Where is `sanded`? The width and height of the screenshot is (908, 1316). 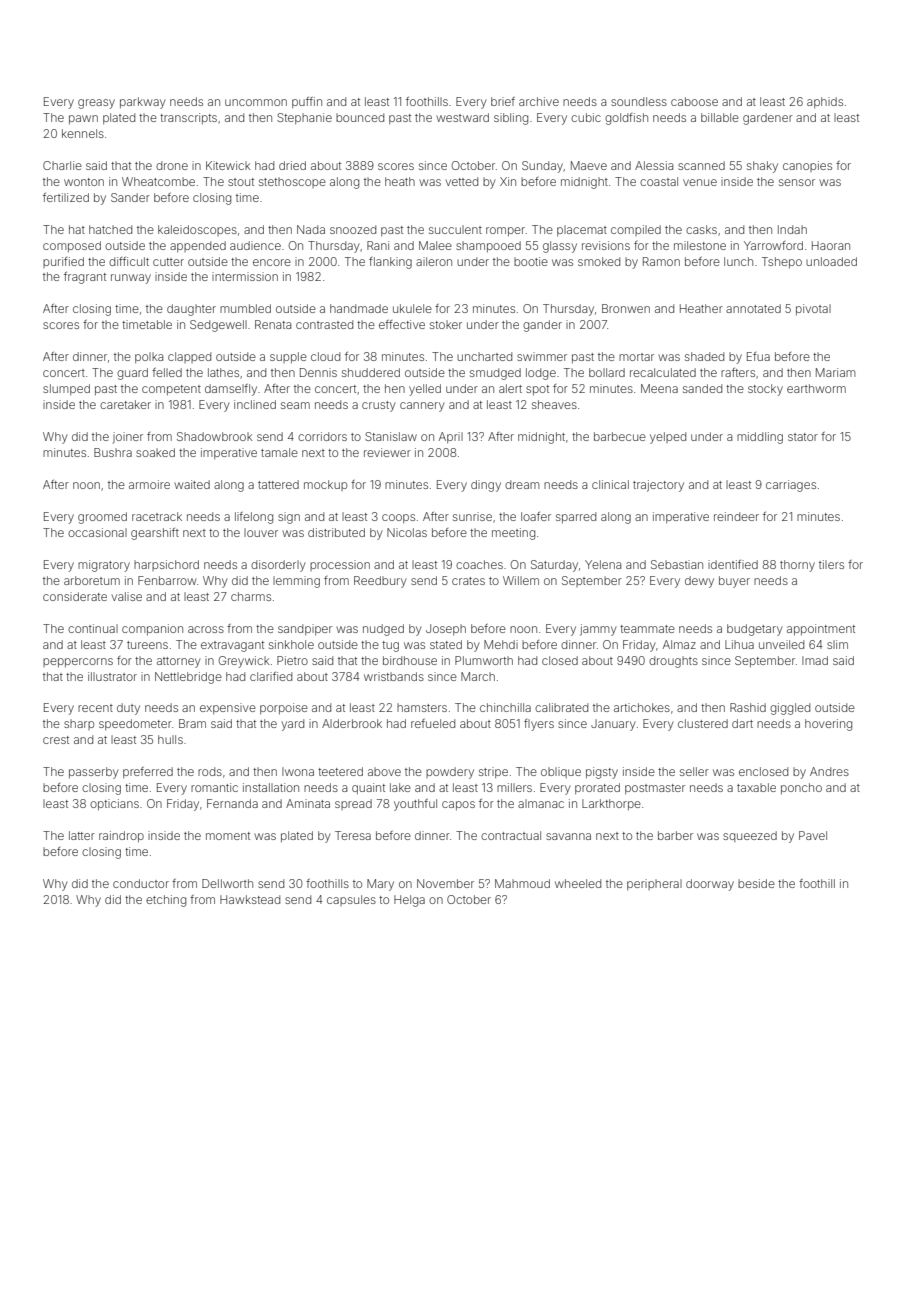
sanded is located at coordinates (702, 388).
